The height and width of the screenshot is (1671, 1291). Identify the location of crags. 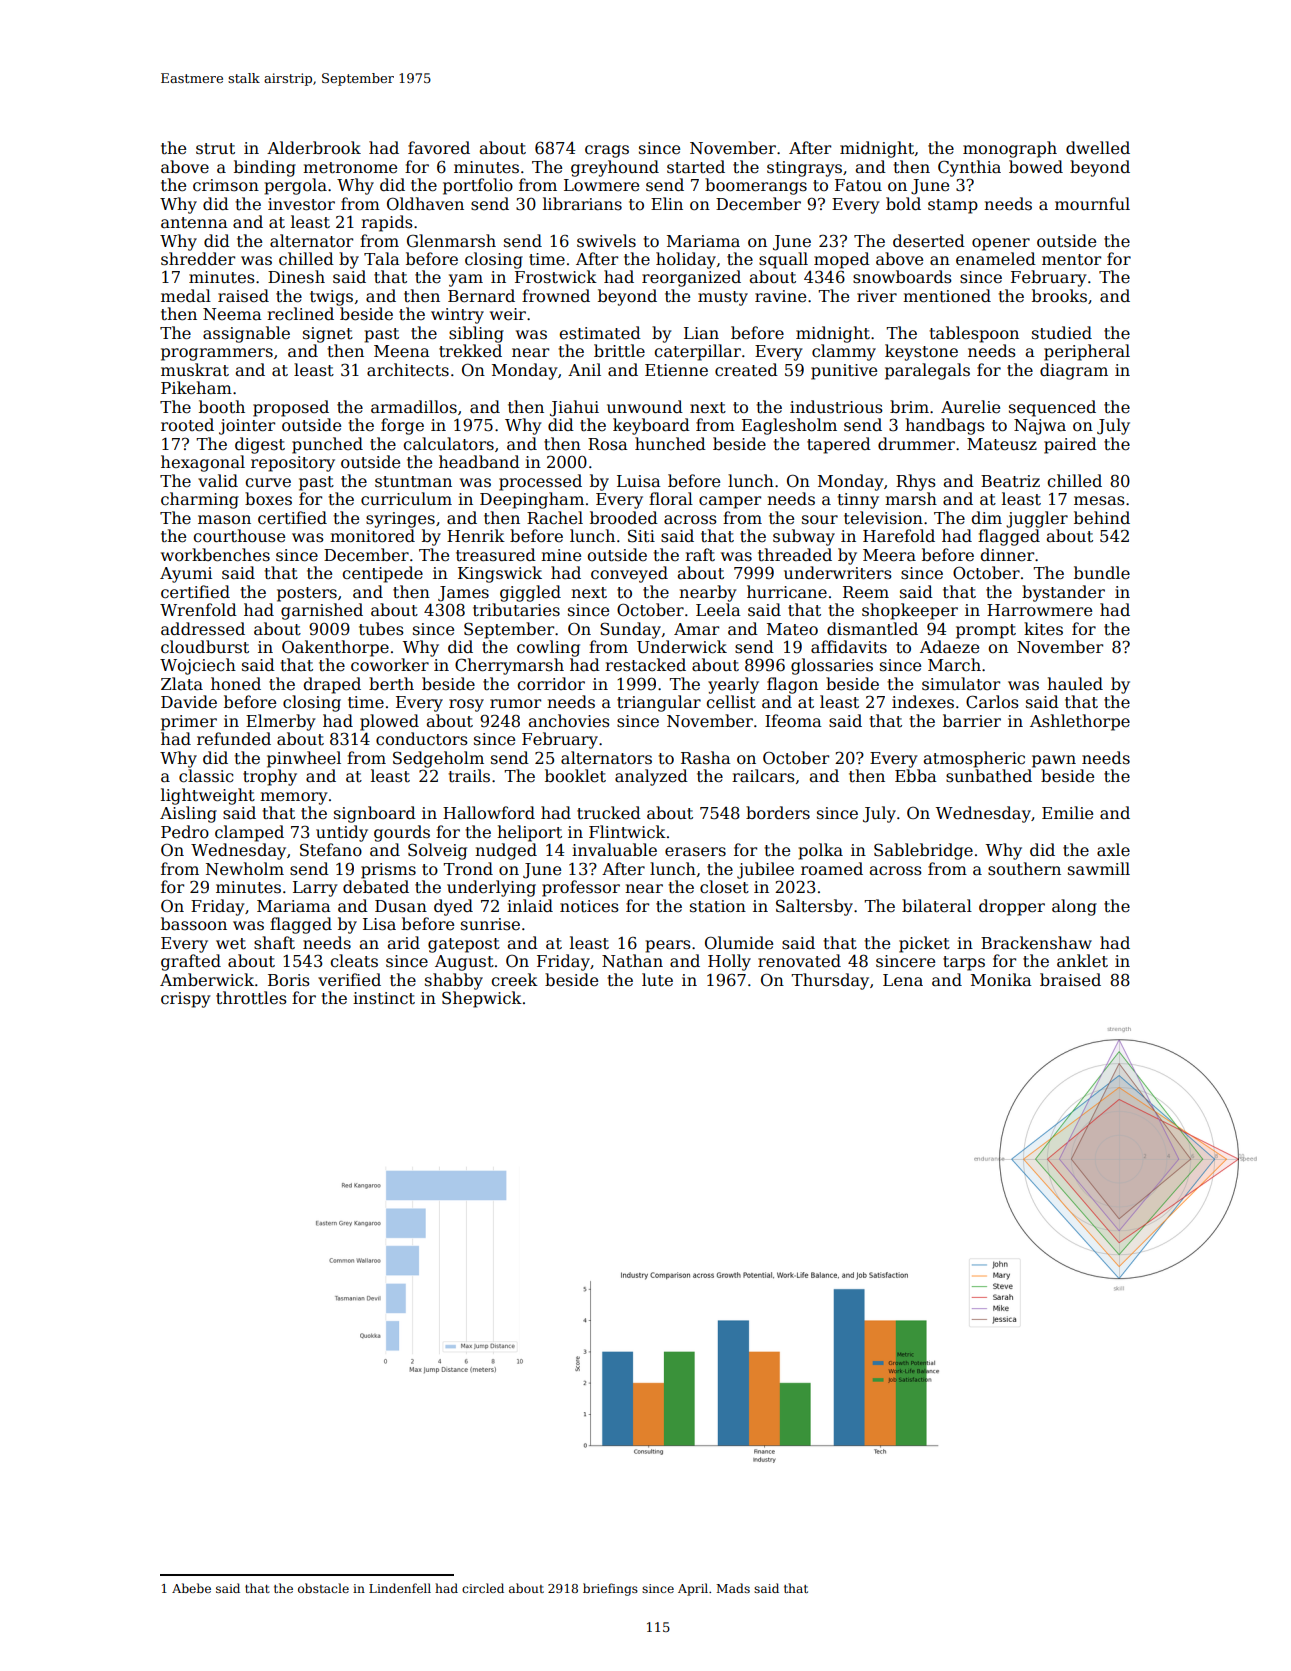
(607, 151).
